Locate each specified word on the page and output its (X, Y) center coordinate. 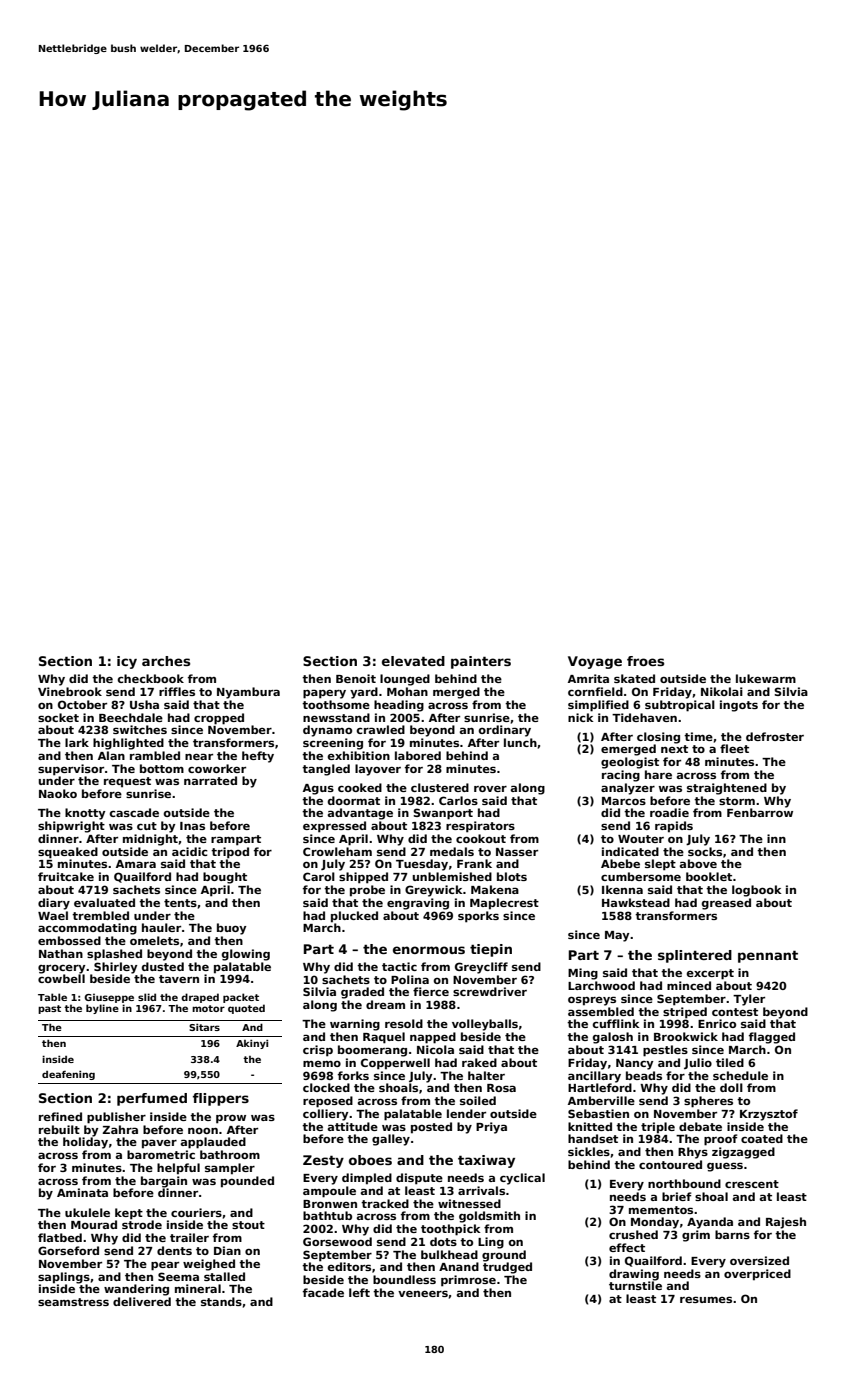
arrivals (481, 1190)
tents (180, 903)
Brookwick (686, 1036)
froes (645, 661)
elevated (413, 661)
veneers (423, 1293)
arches (166, 661)
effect (627, 1247)
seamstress (73, 1302)
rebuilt (59, 1129)
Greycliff (481, 968)
